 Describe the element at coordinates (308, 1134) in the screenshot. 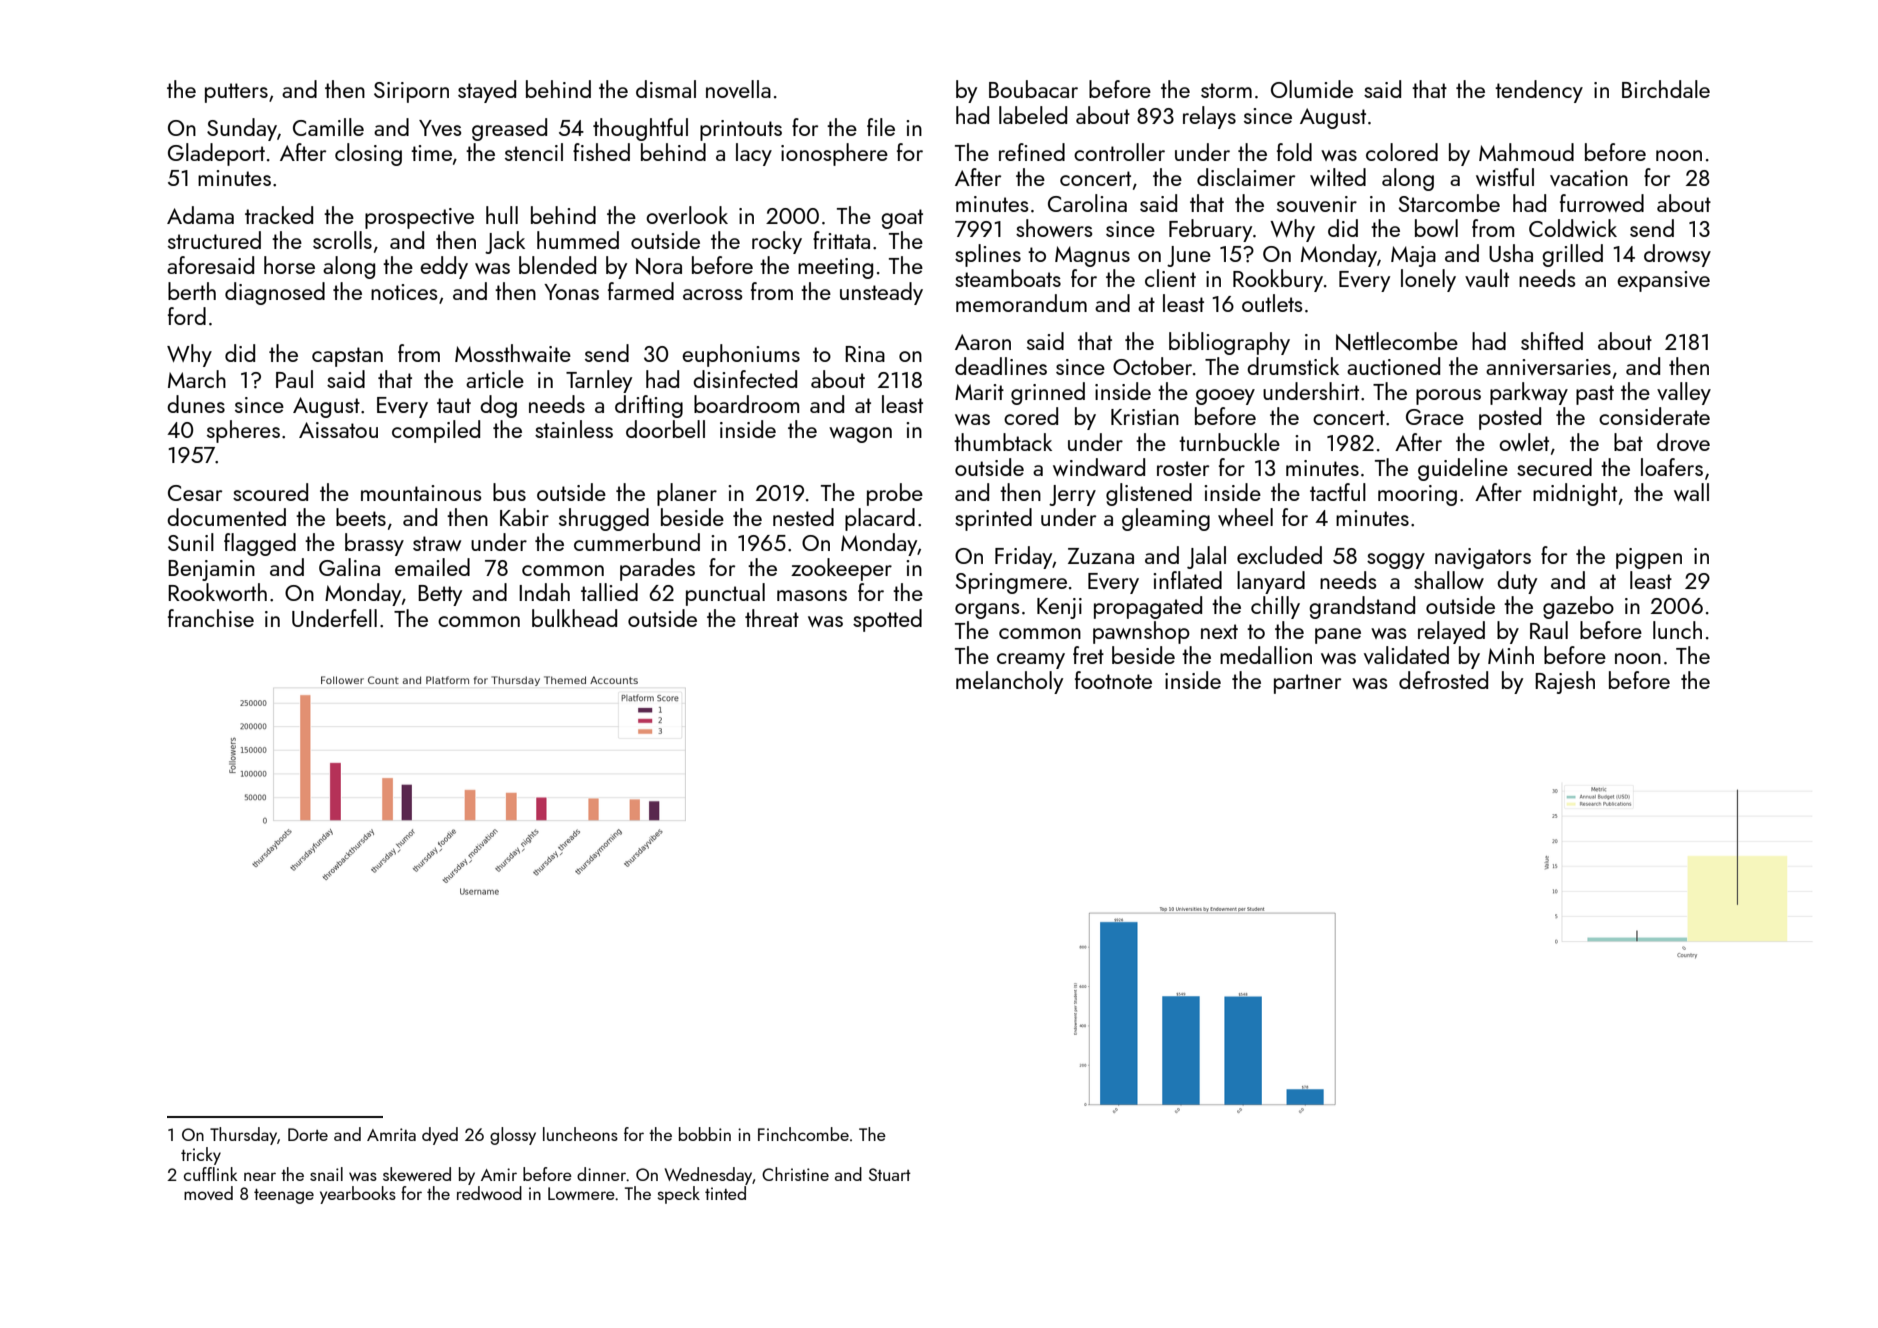

I see `Dorte` at that location.
